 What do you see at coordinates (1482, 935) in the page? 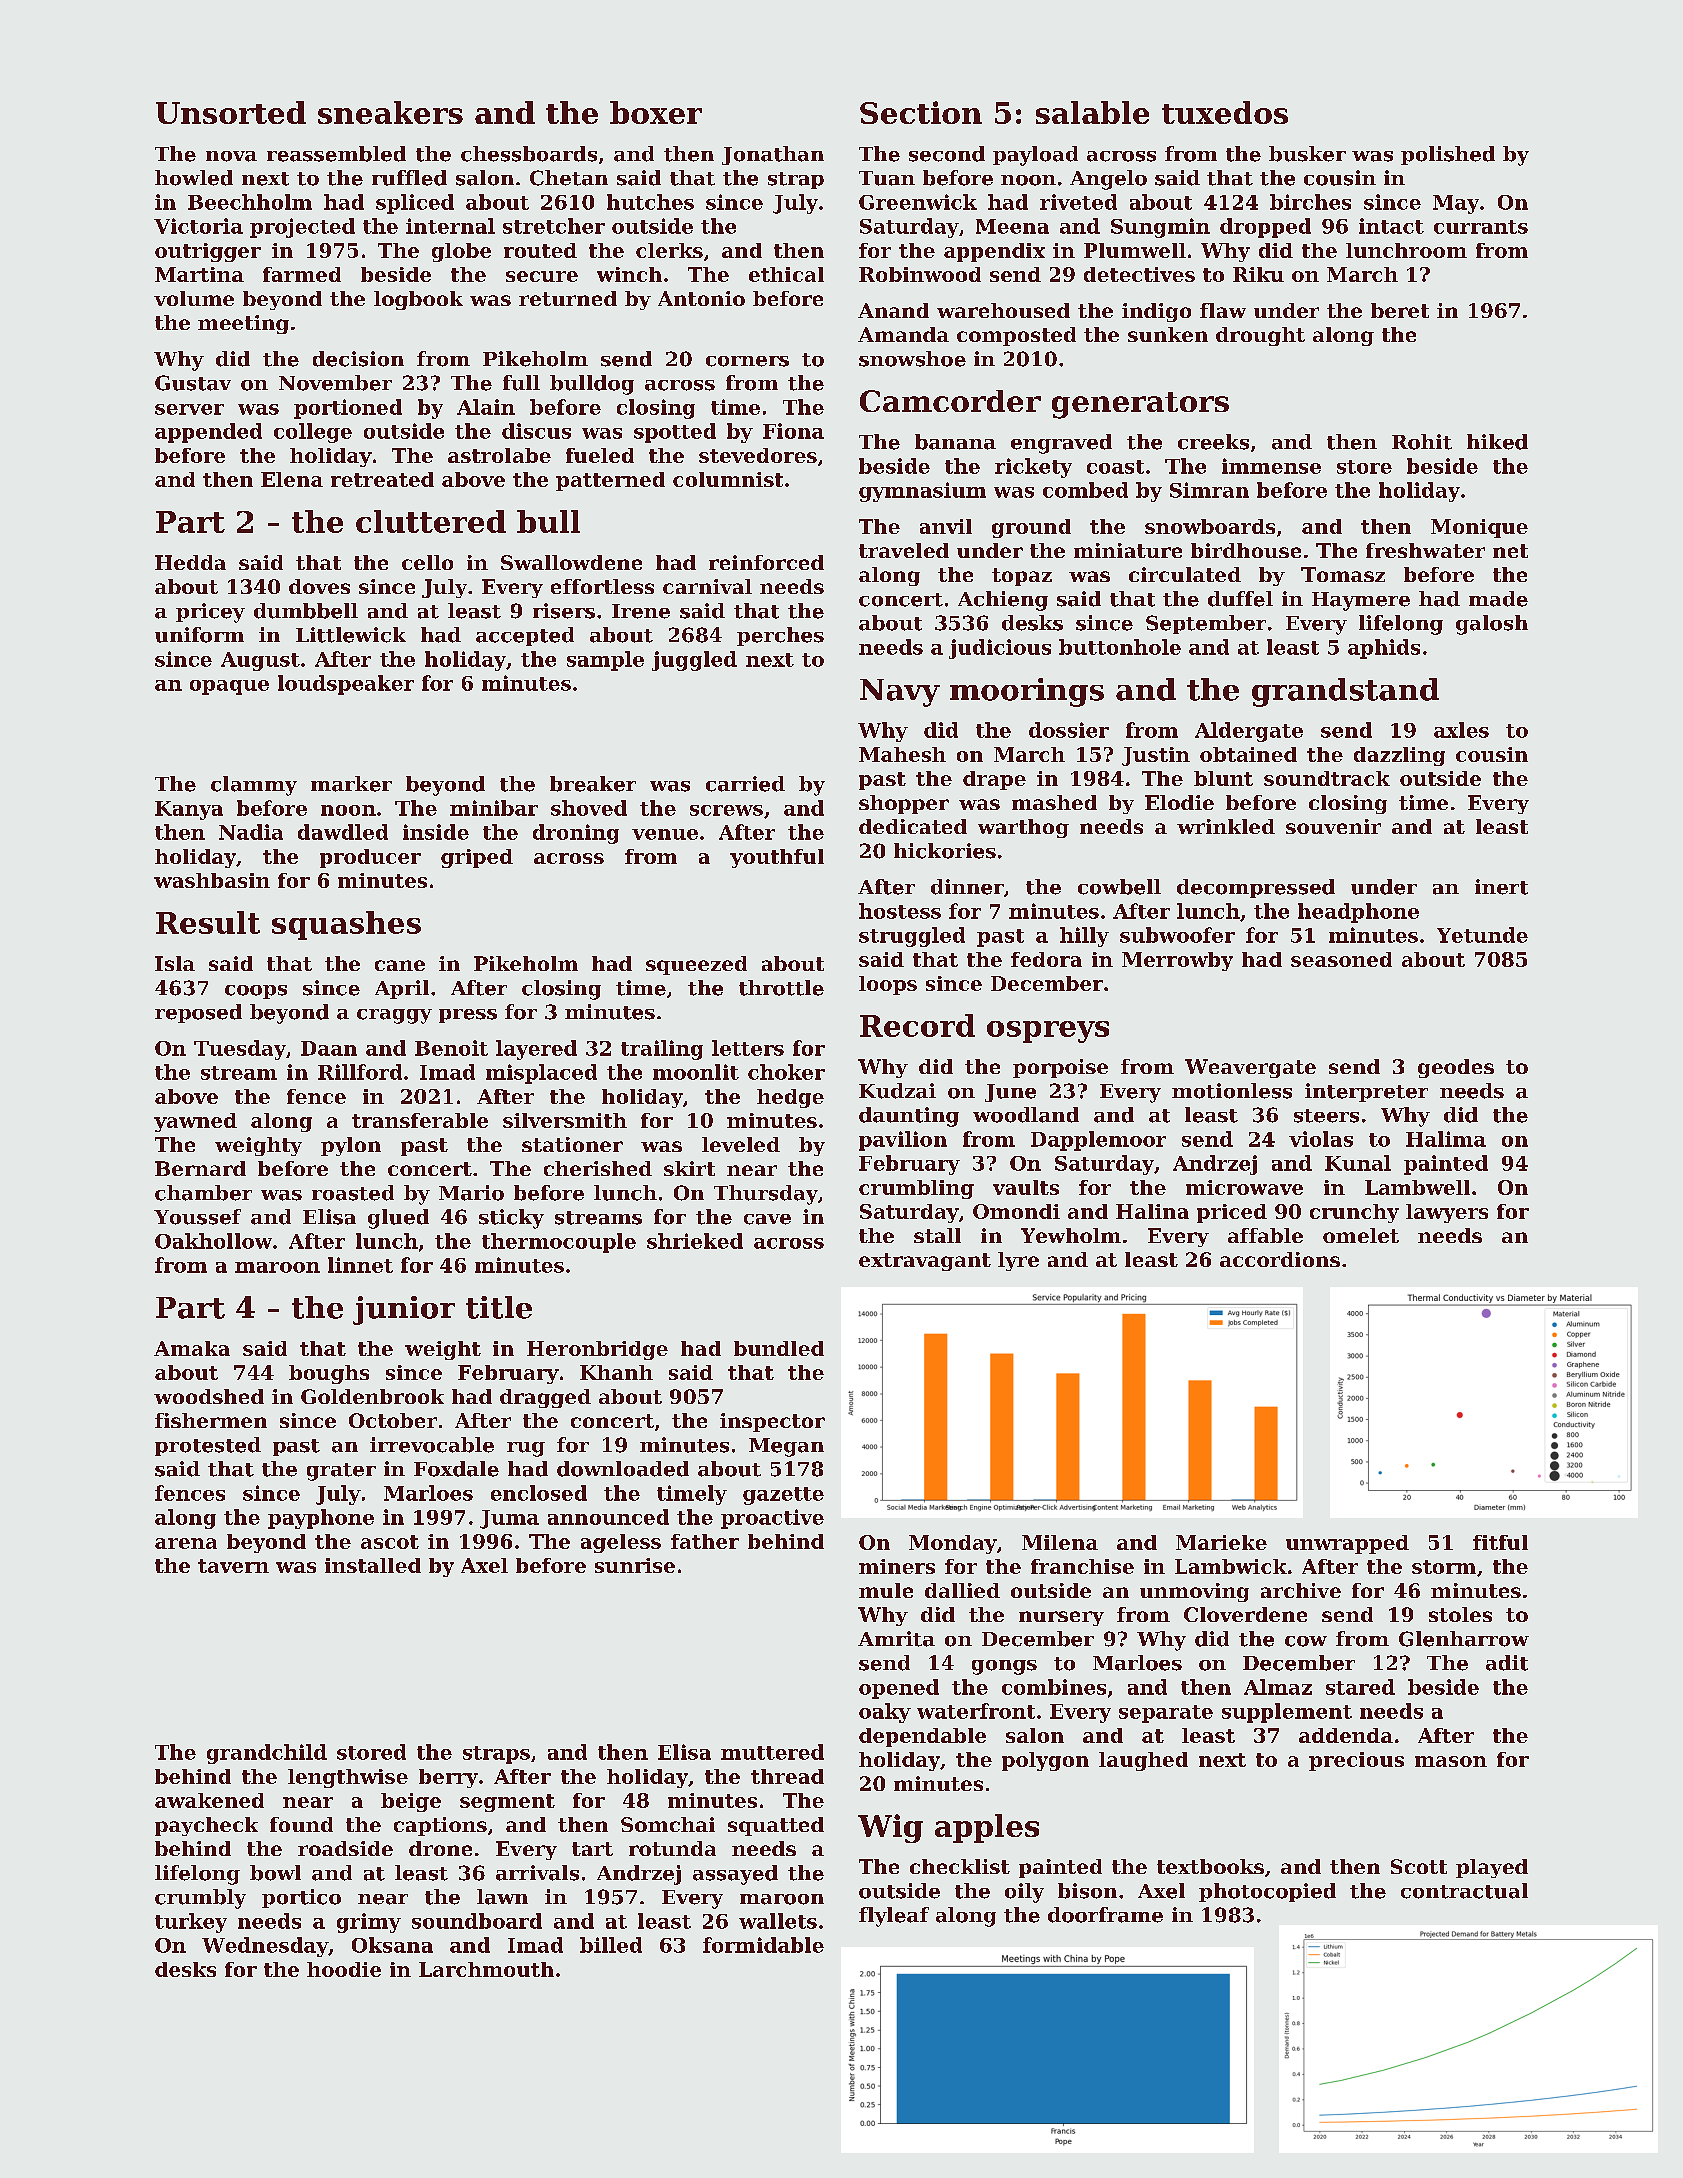
I see `Yetunde` at bounding box center [1482, 935].
